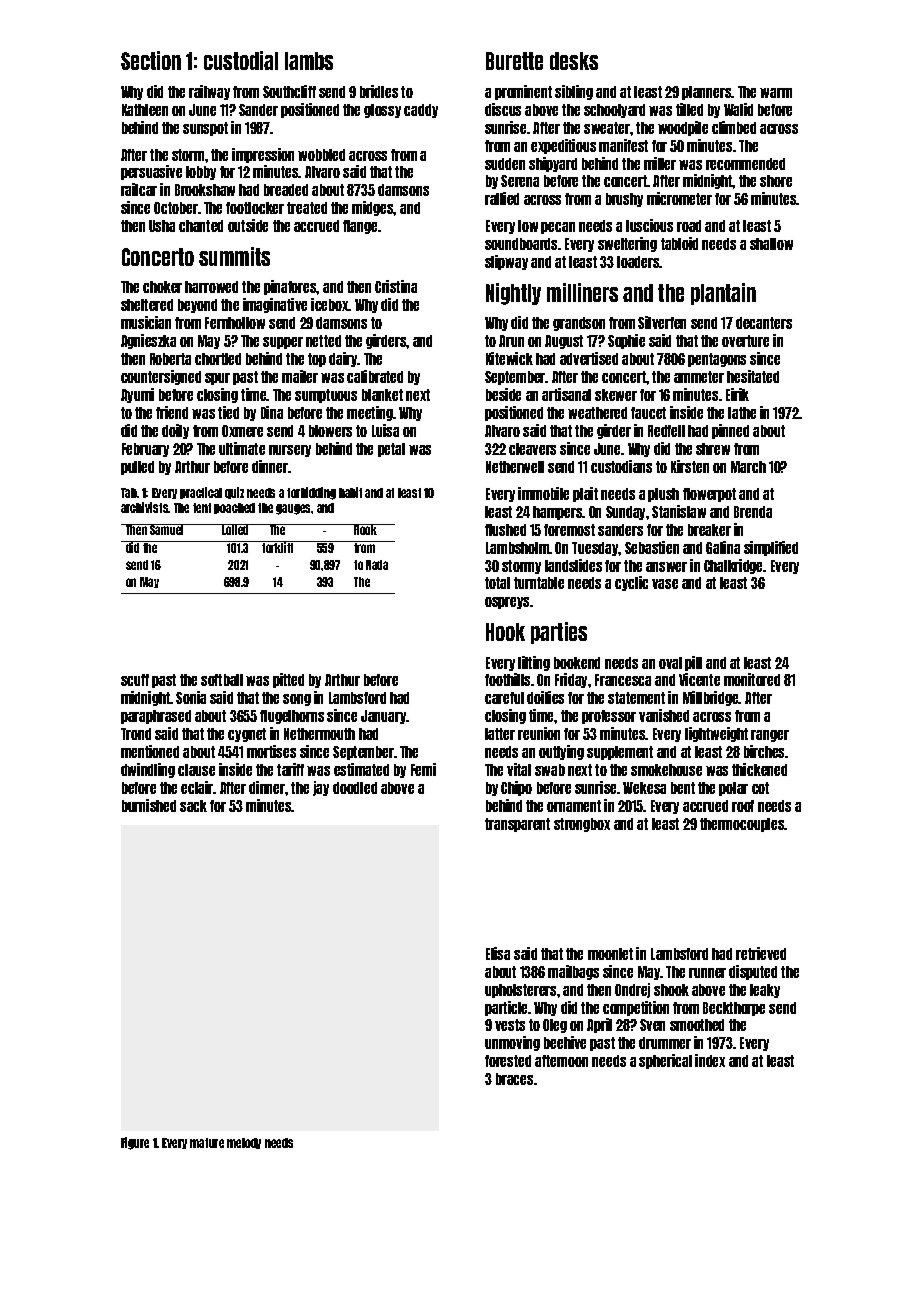  What do you see at coordinates (244, 1143) in the screenshot?
I see `melody` at bounding box center [244, 1143].
